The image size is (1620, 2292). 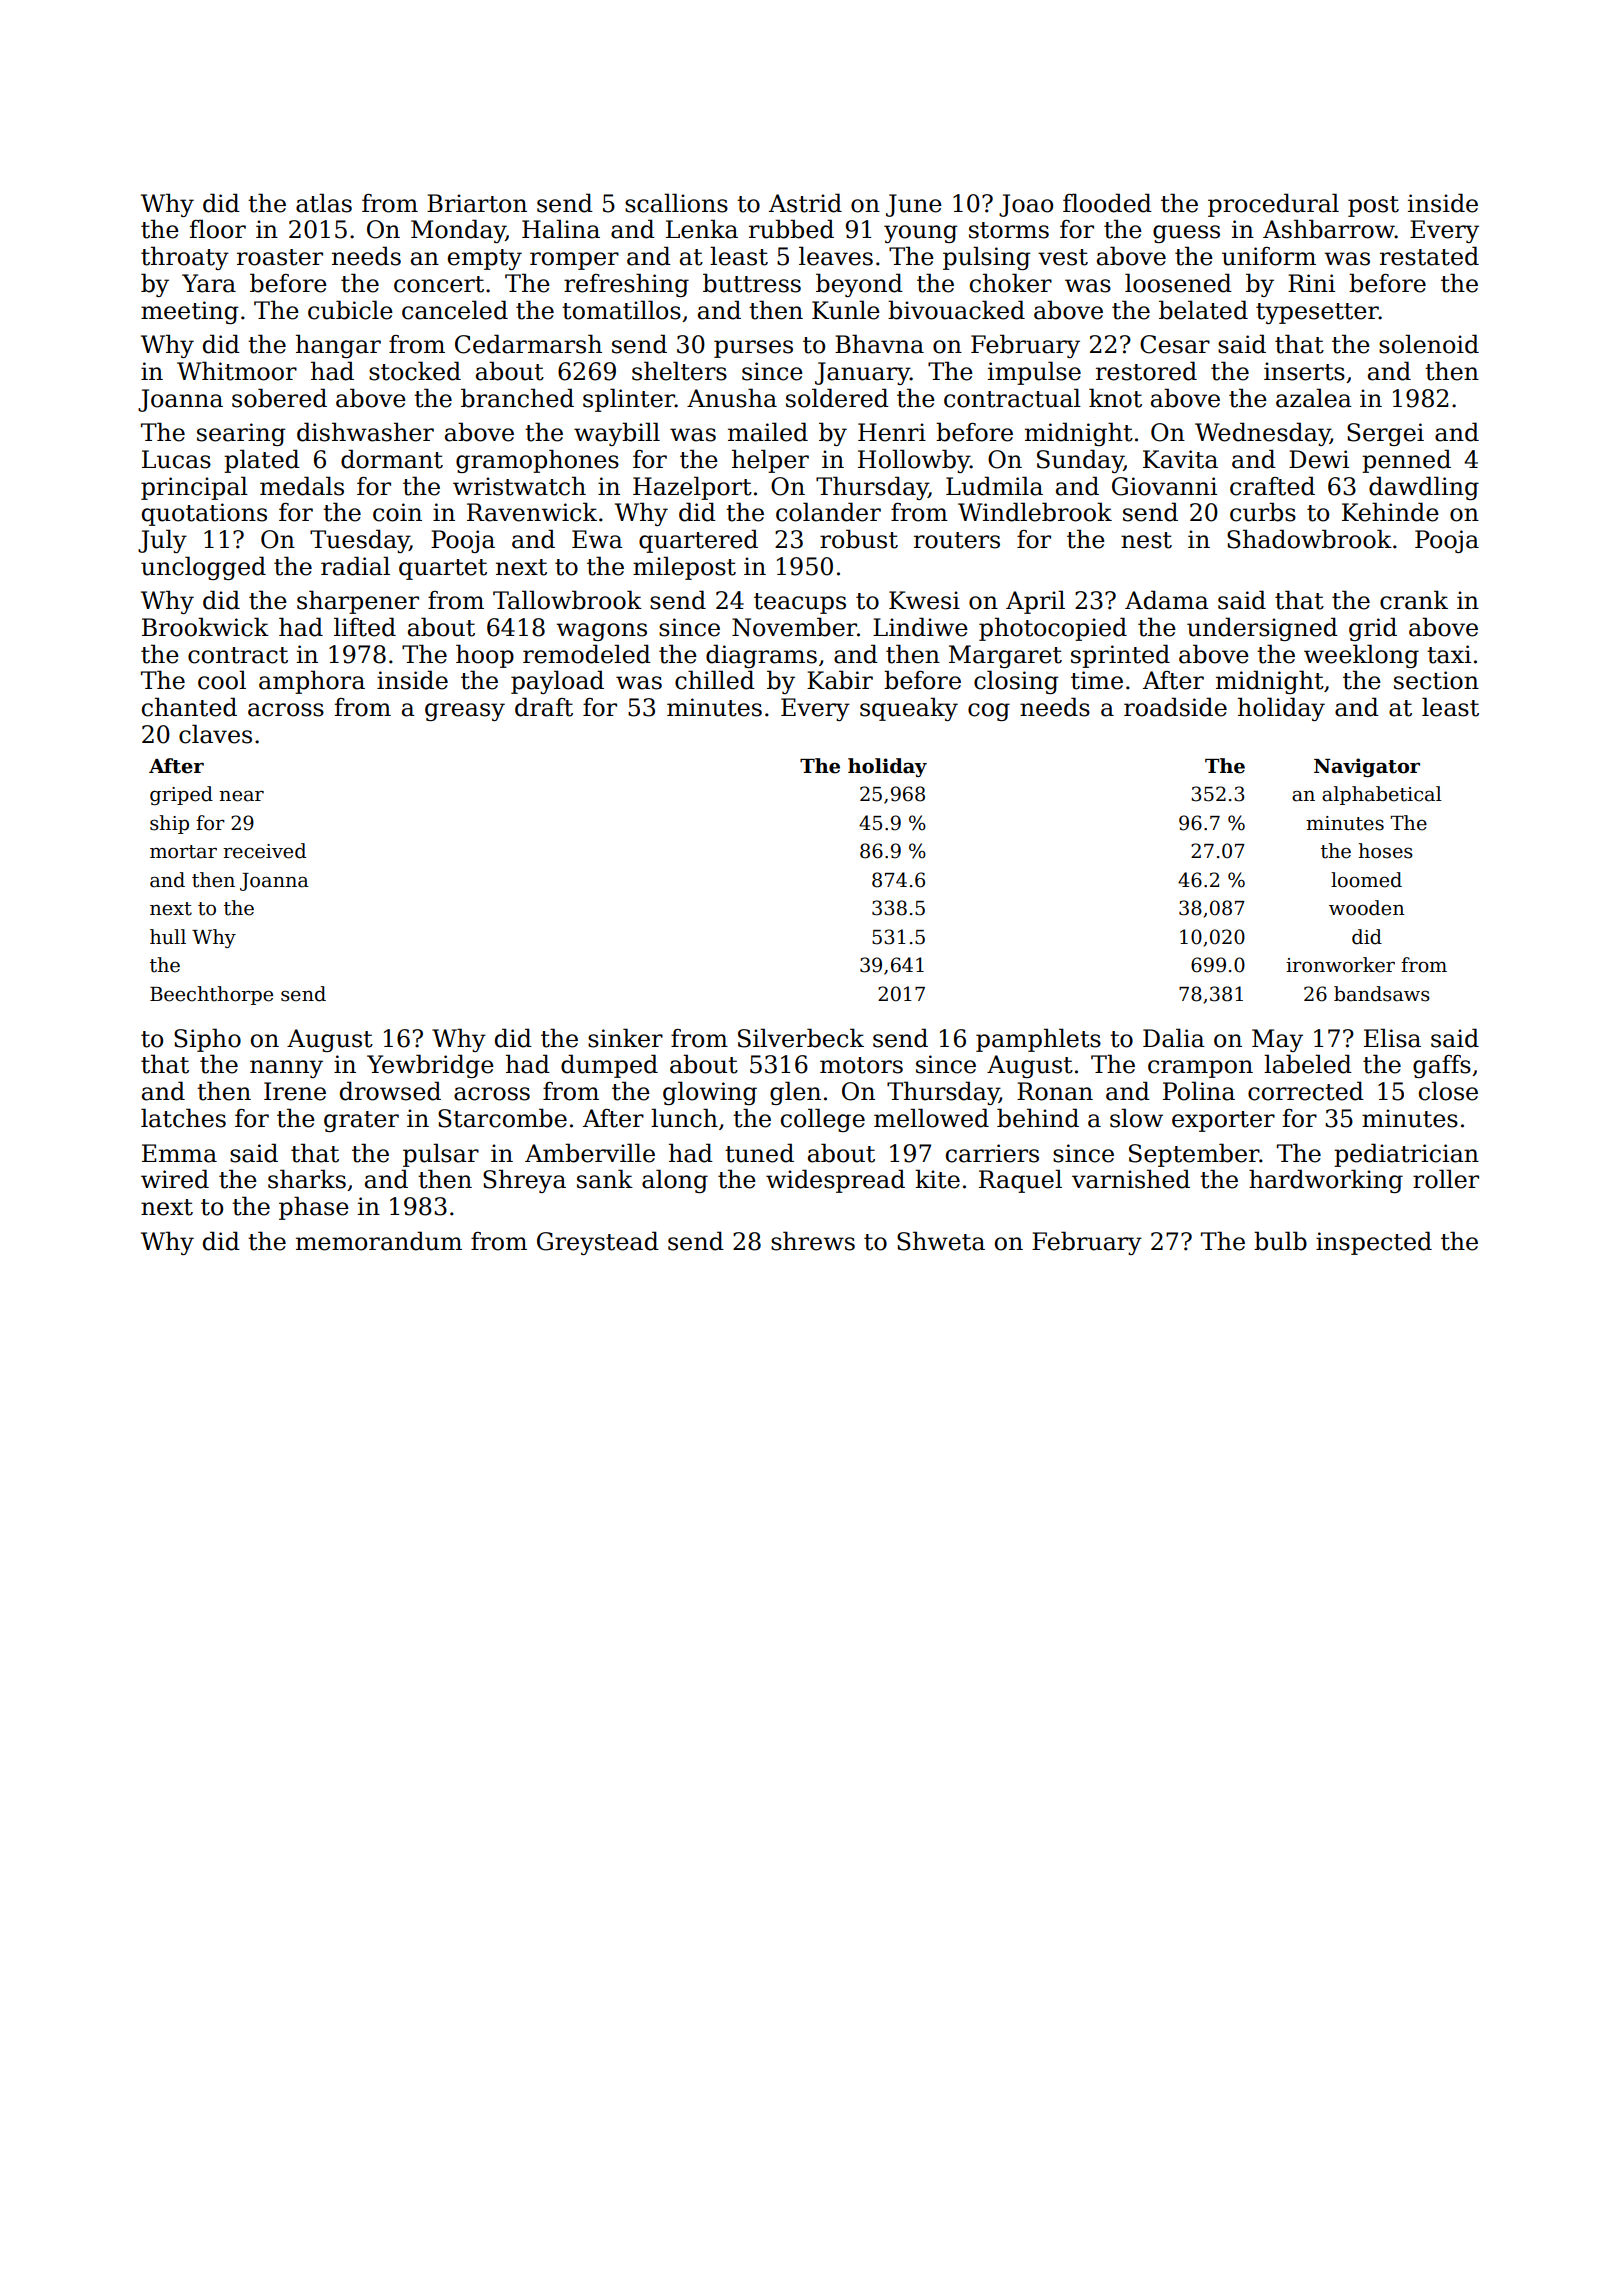 What do you see at coordinates (920, 234) in the screenshot?
I see `young` at bounding box center [920, 234].
